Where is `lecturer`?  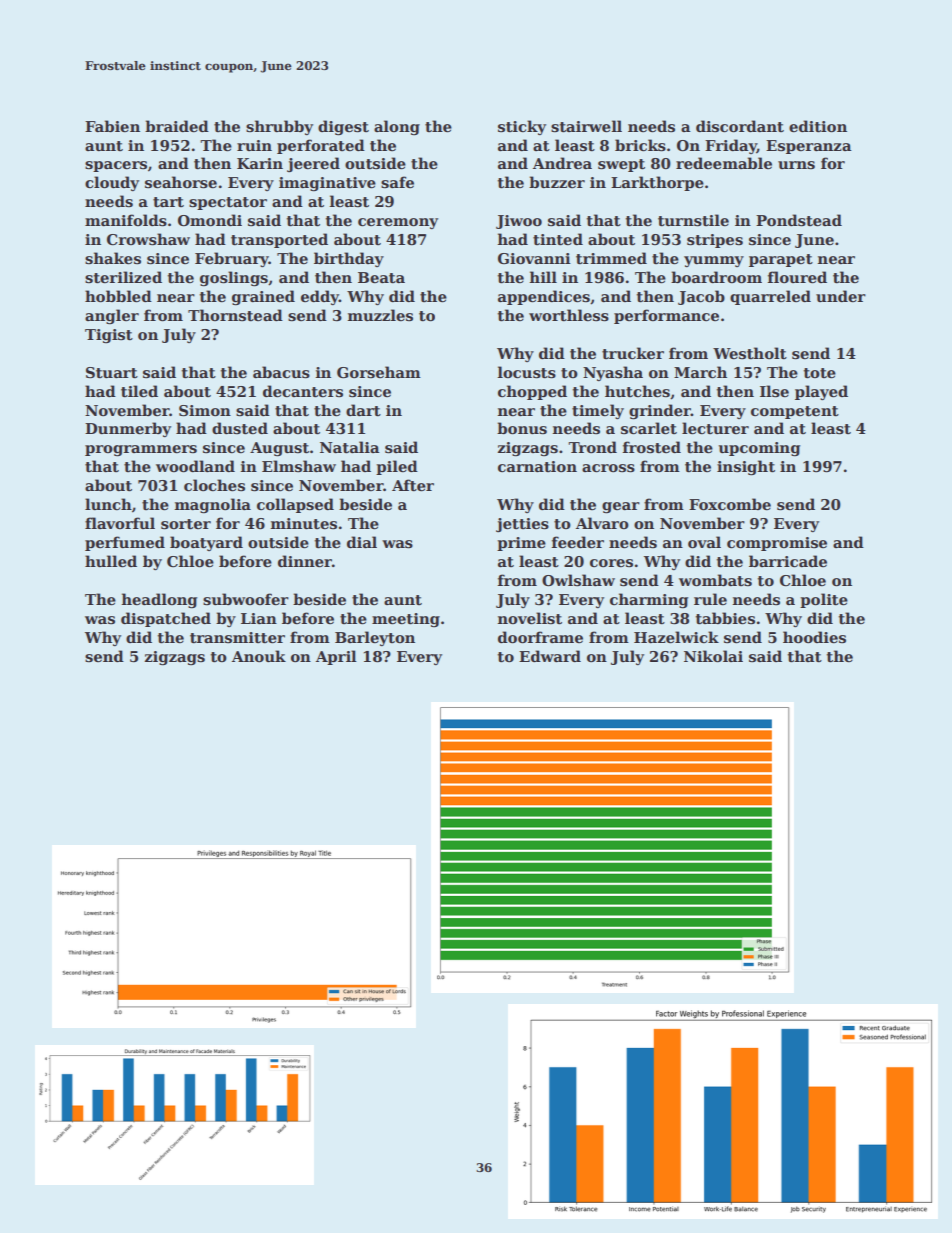 lecturer is located at coordinates (715, 428).
